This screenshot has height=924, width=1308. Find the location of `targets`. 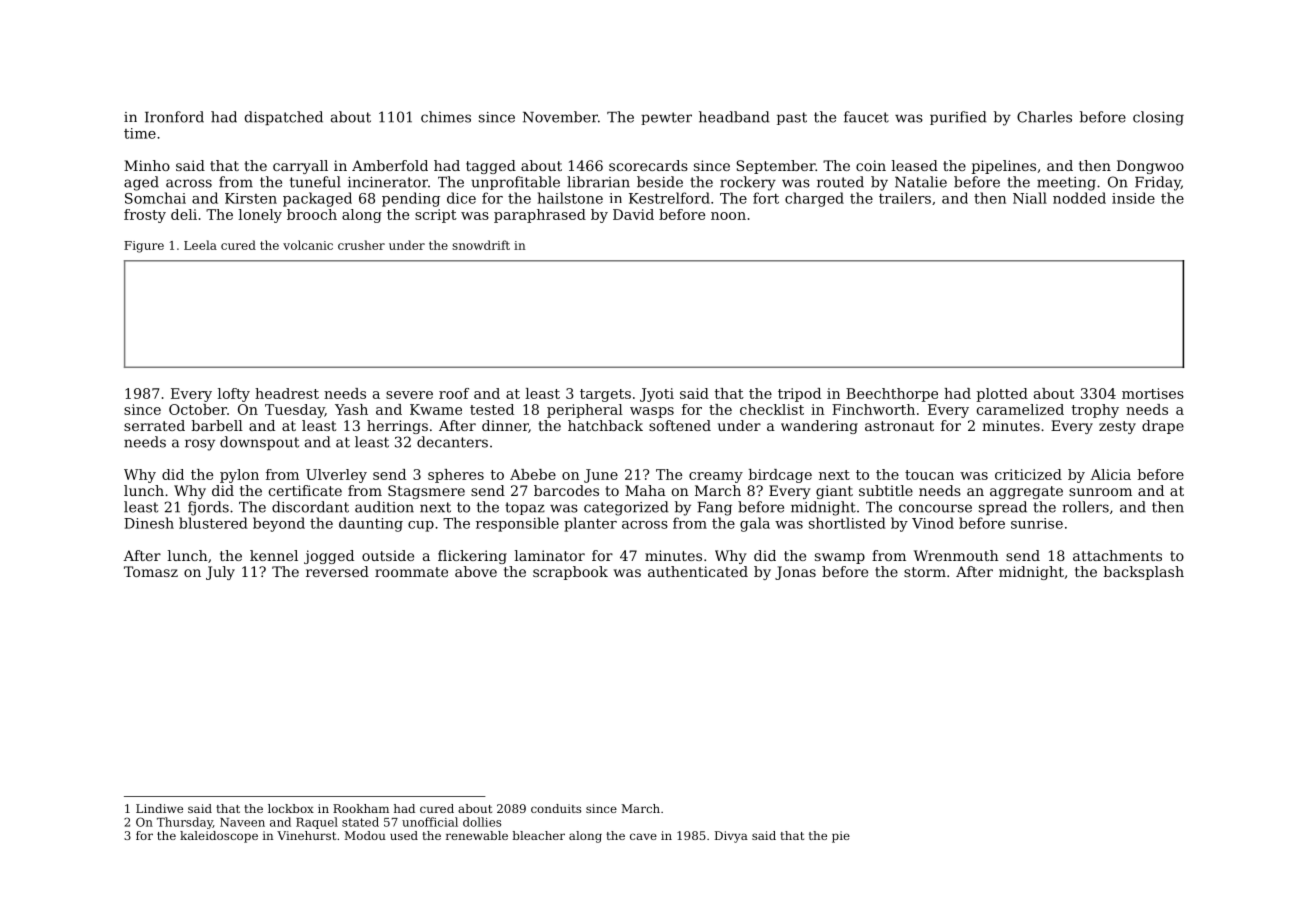

targets is located at coordinates (605, 395).
